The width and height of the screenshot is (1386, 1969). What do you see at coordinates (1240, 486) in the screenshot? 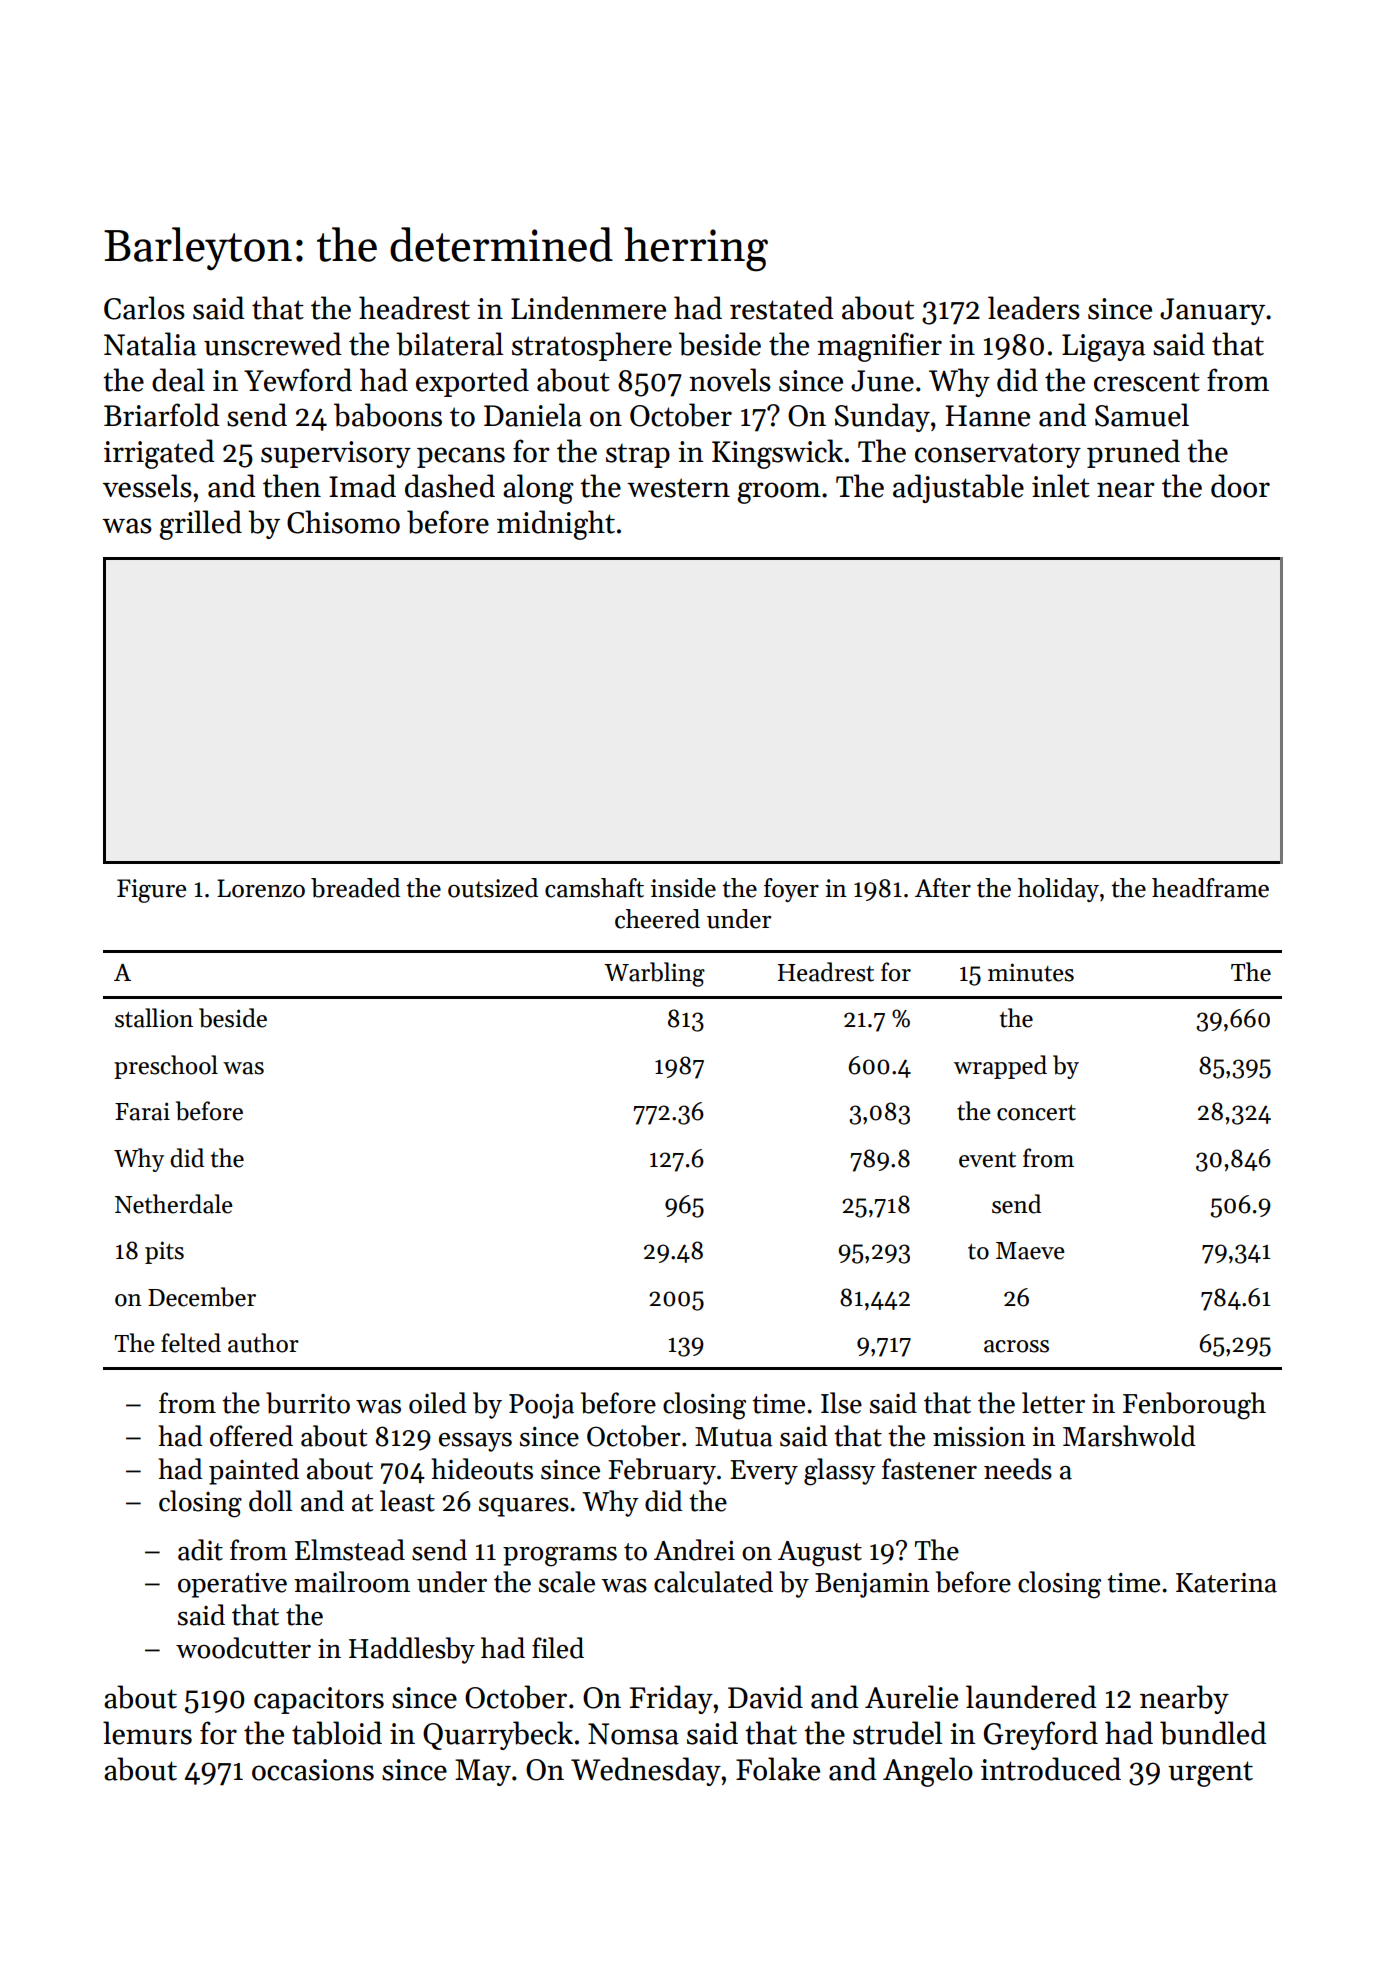
I see `door` at bounding box center [1240, 486].
